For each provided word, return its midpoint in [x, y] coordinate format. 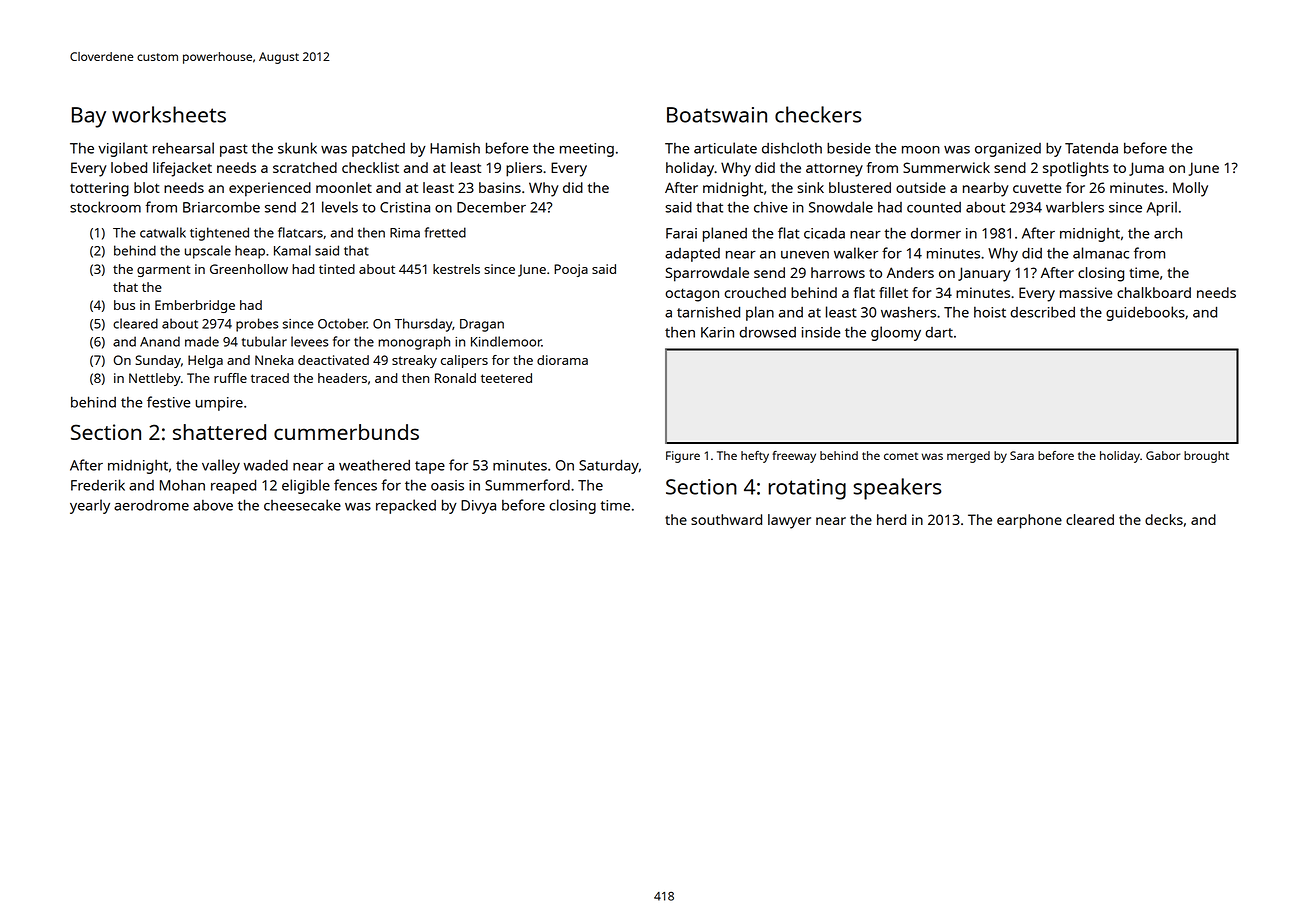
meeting [587, 150]
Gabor [1163, 455]
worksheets [169, 114]
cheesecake [302, 505]
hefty [755, 457]
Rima [405, 233]
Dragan [482, 325]
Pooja [571, 270]
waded [266, 465]
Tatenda [1091, 148]
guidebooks [1145, 313]
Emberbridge [195, 306]
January [984, 274]
